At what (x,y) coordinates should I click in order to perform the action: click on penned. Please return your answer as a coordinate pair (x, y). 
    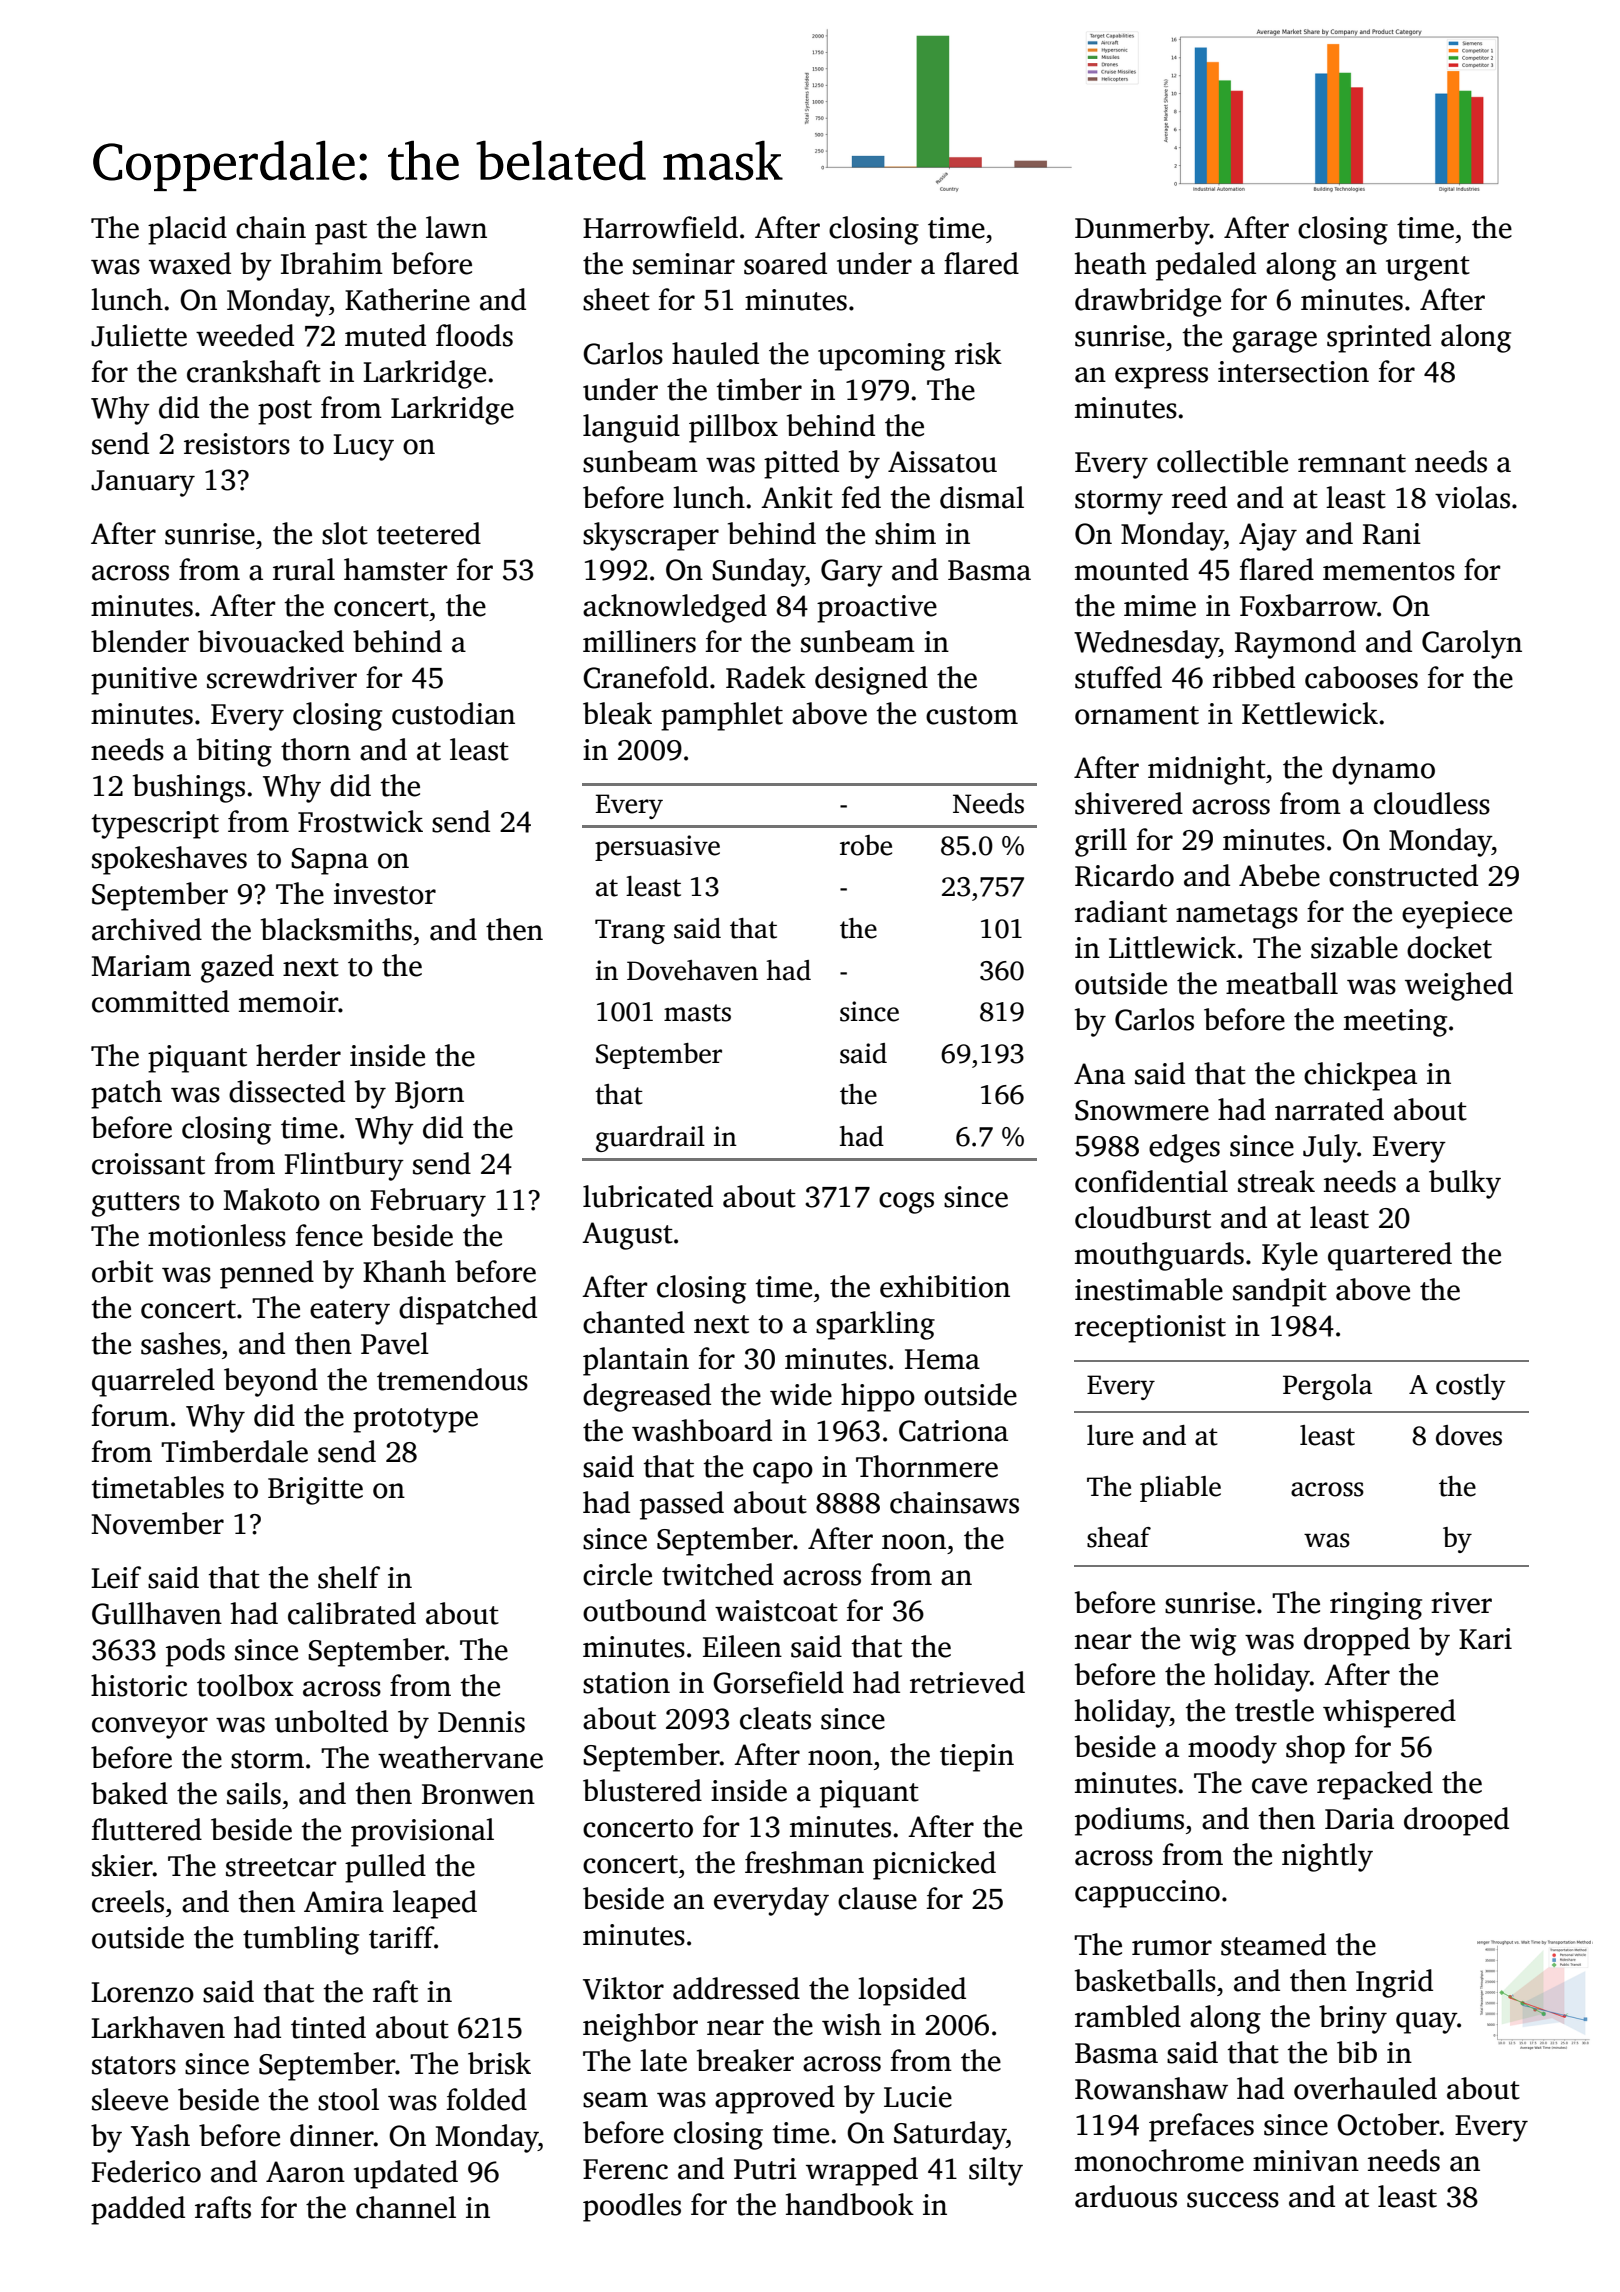
    Looking at the image, I should click on (267, 1274).
